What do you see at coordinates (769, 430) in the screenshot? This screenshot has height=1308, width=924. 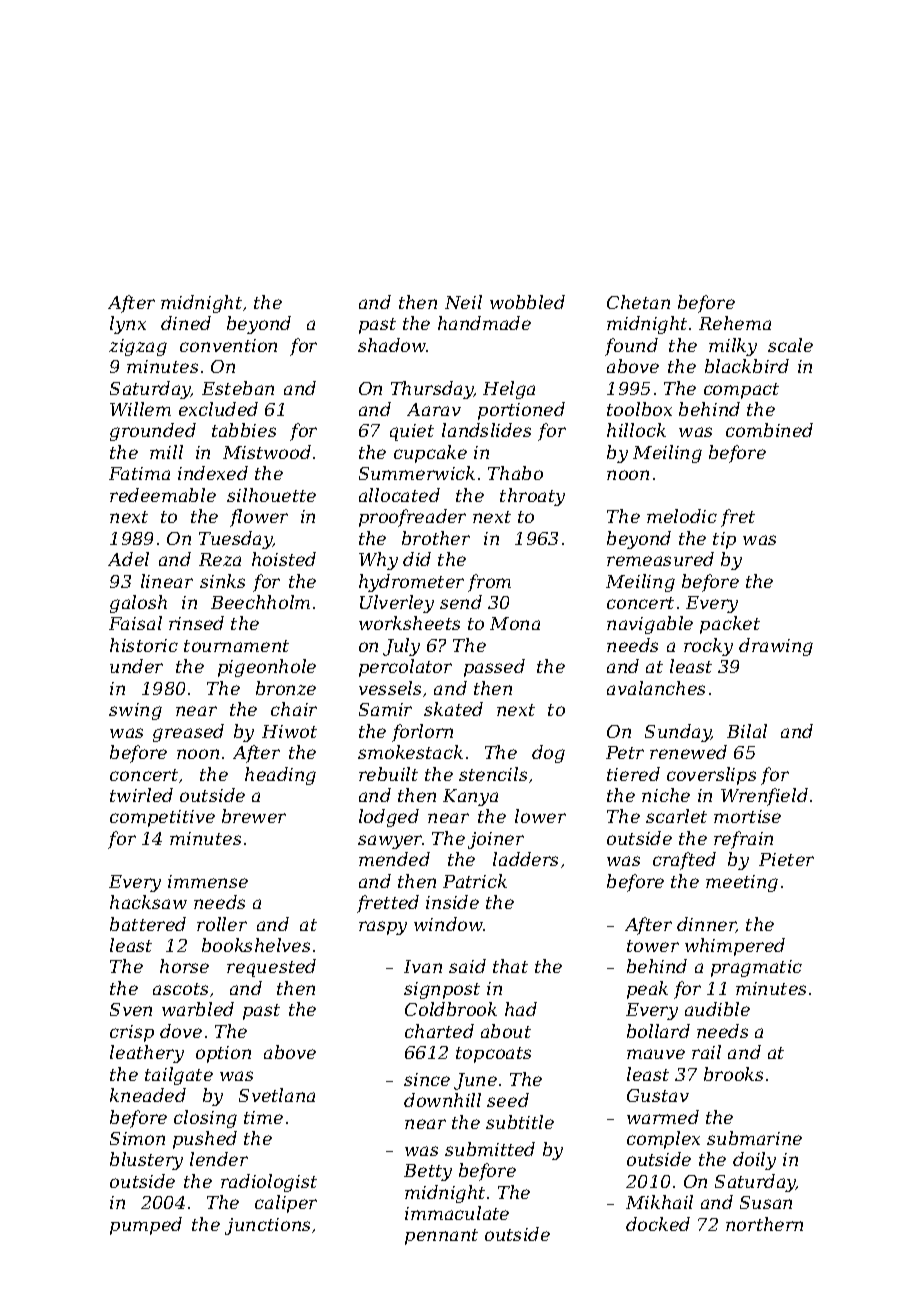 I see `combined` at bounding box center [769, 430].
